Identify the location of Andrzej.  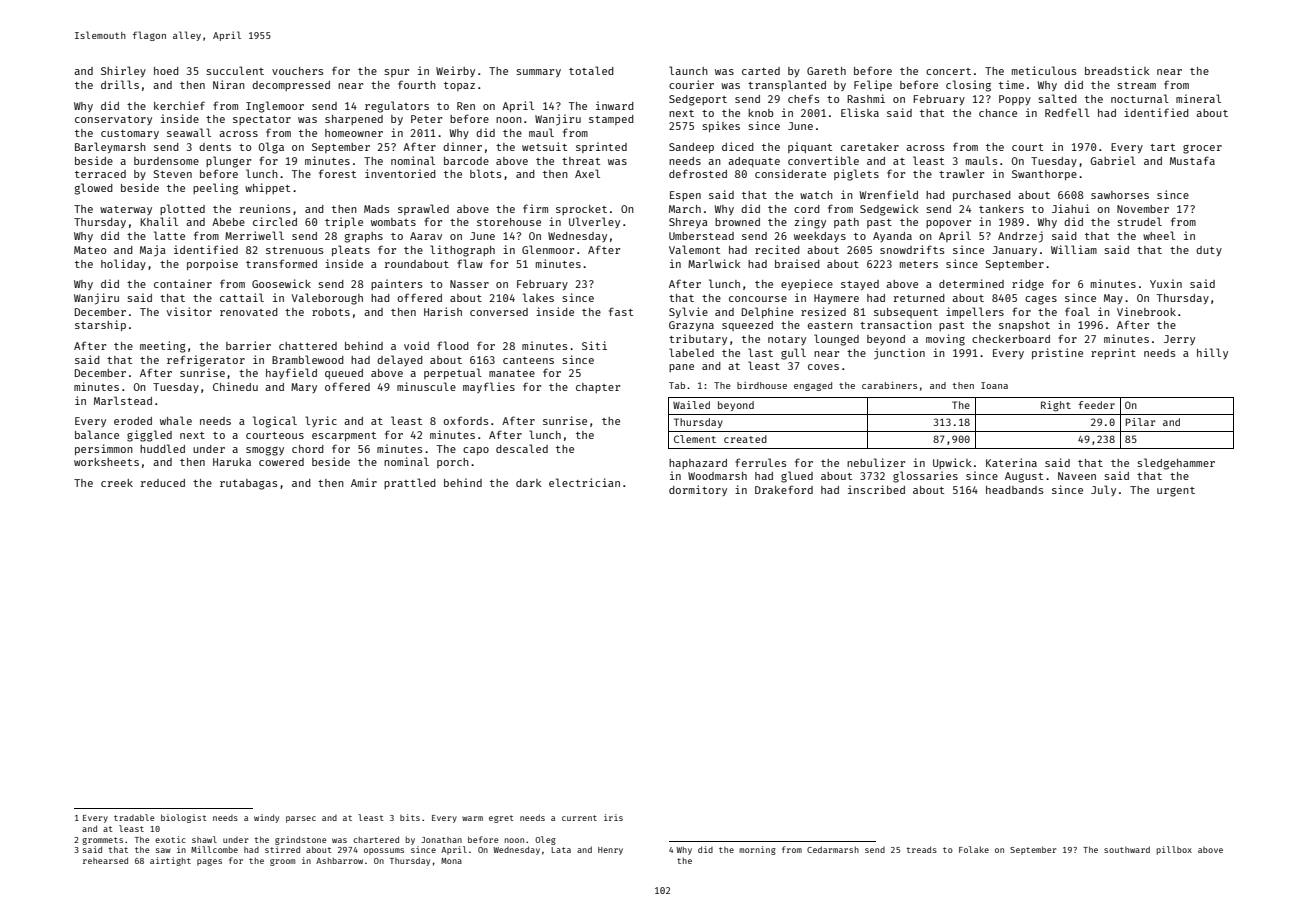
(1020, 237).
